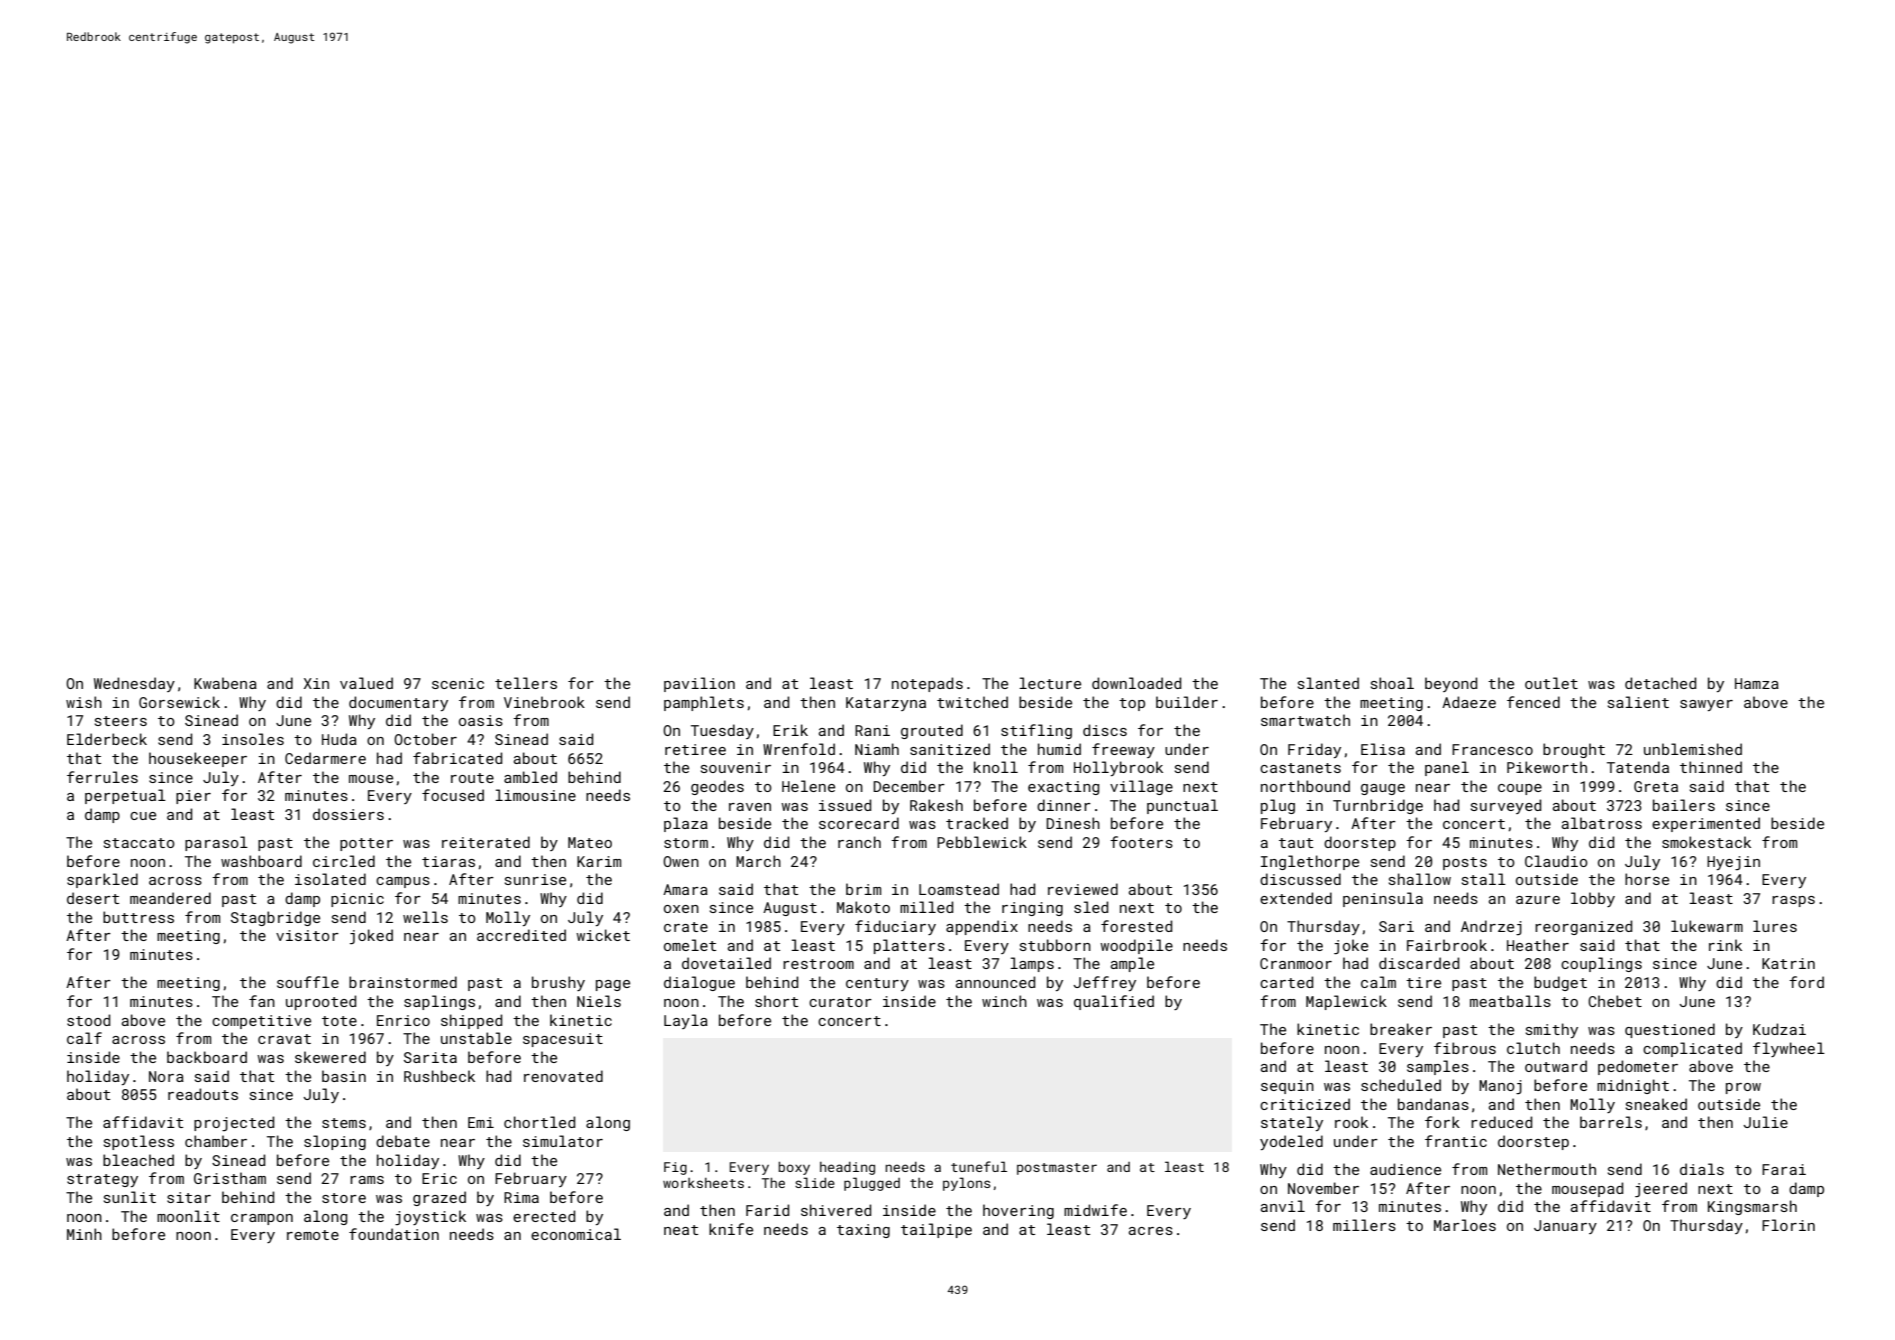 This screenshot has height=1340, width=1895. What do you see at coordinates (1560, 983) in the screenshot?
I see `budget` at bounding box center [1560, 983].
